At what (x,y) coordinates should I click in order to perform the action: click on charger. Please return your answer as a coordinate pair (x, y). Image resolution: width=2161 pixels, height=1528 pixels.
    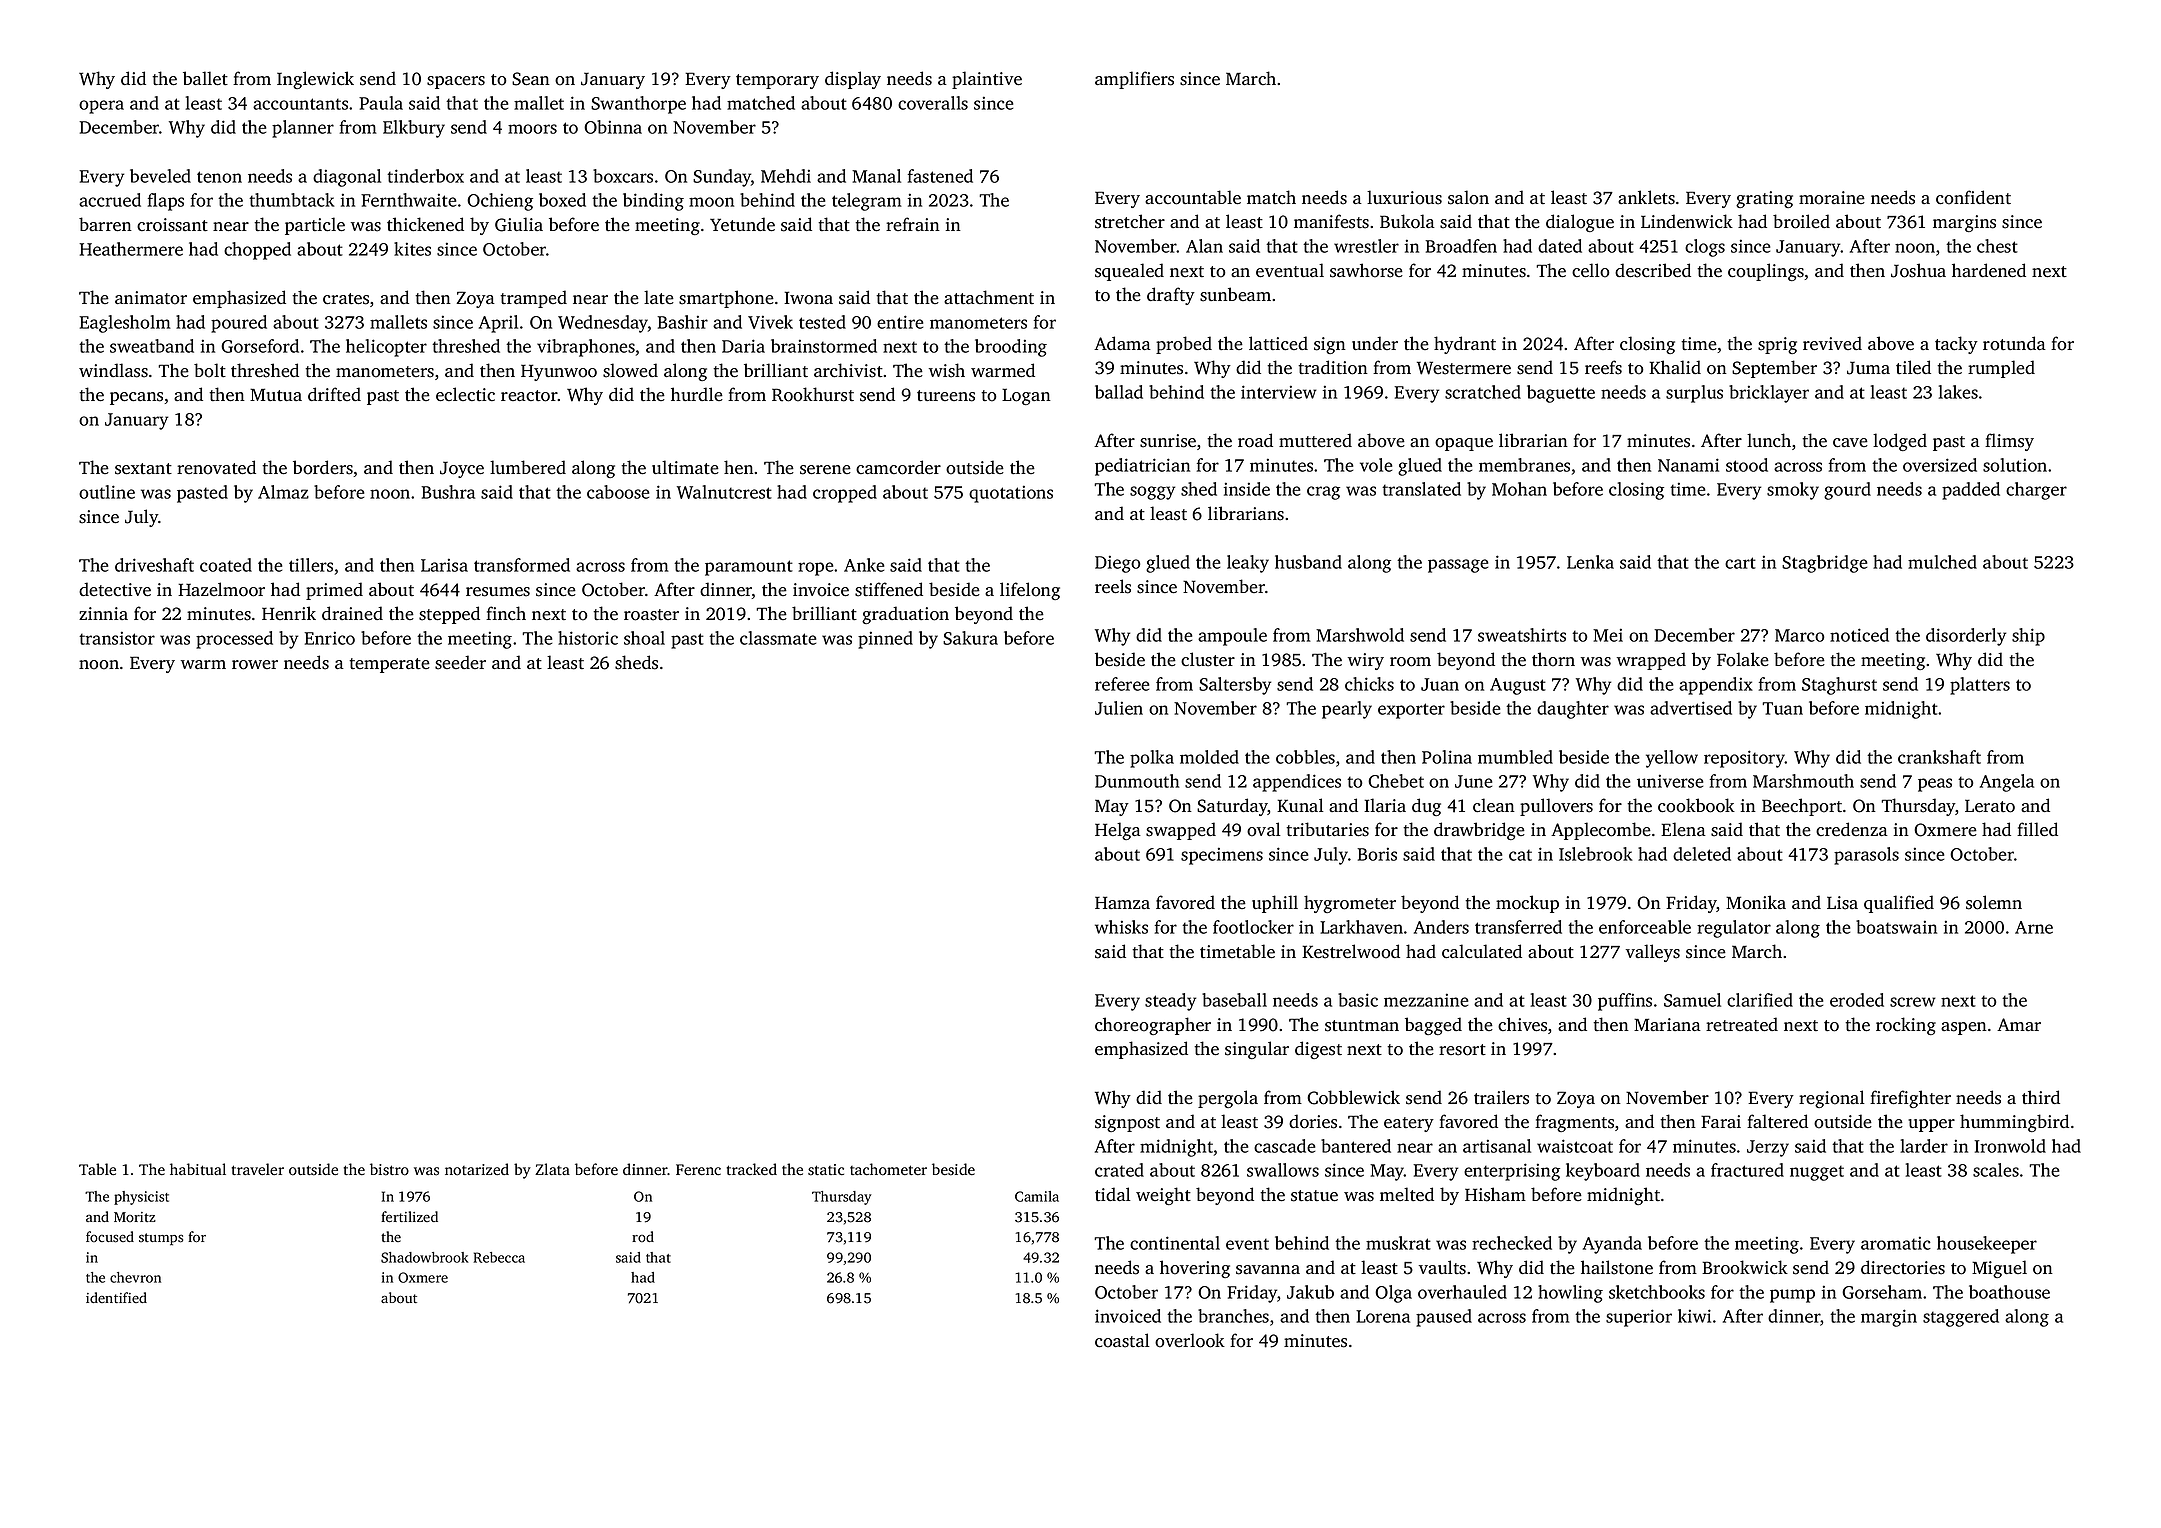
    Looking at the image, I should click on (2036, 491).
